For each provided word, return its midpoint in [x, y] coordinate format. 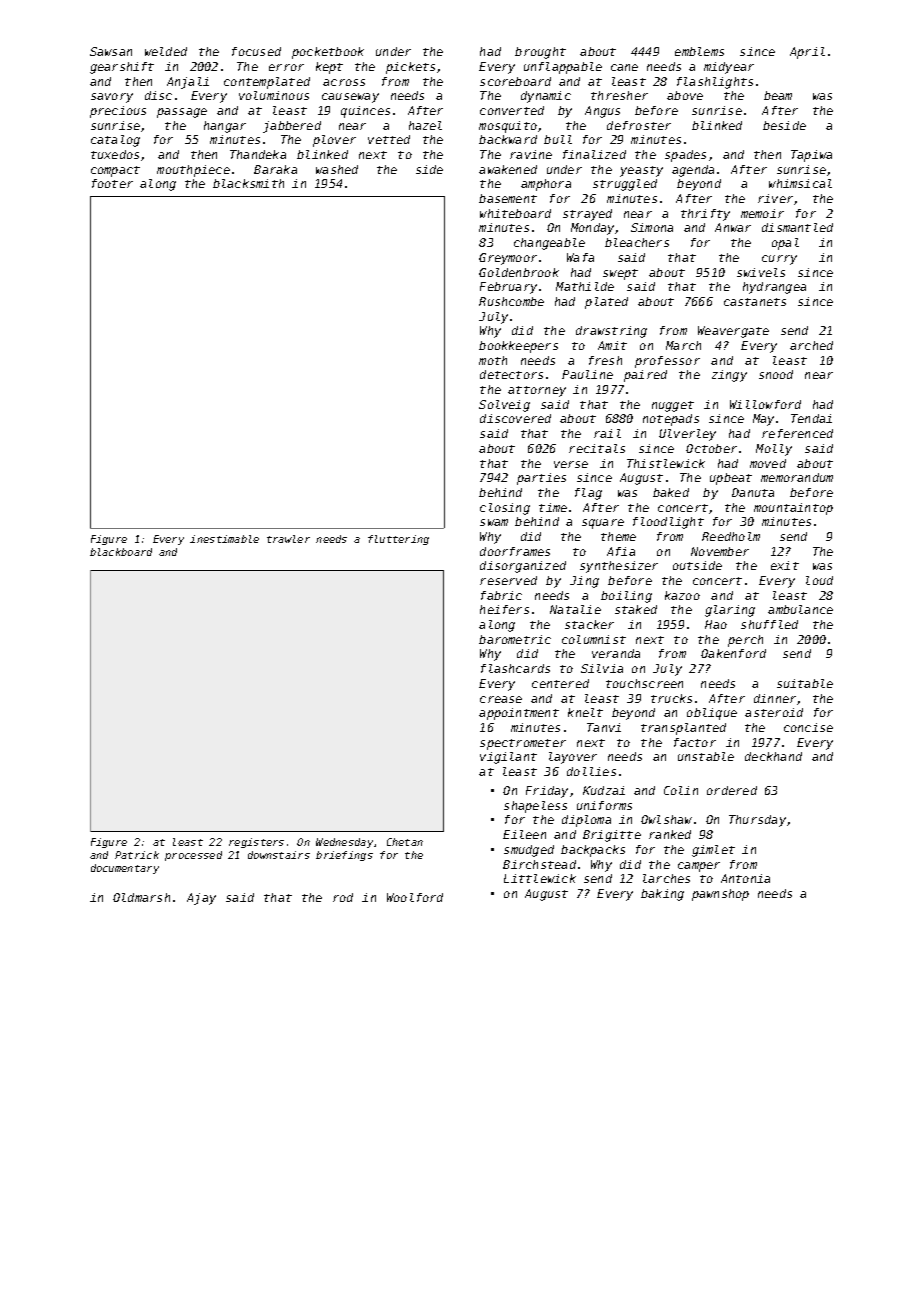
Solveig [504, 406]
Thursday [757, 821]
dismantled [797, 227]
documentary [125, 869]
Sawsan [111, 51]
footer [112, 183]
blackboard [121, 552]
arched [811, 345]
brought [540, 53]
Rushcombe [511, 301]
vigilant [508, 758]
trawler [288, 539]
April [807, 53]
